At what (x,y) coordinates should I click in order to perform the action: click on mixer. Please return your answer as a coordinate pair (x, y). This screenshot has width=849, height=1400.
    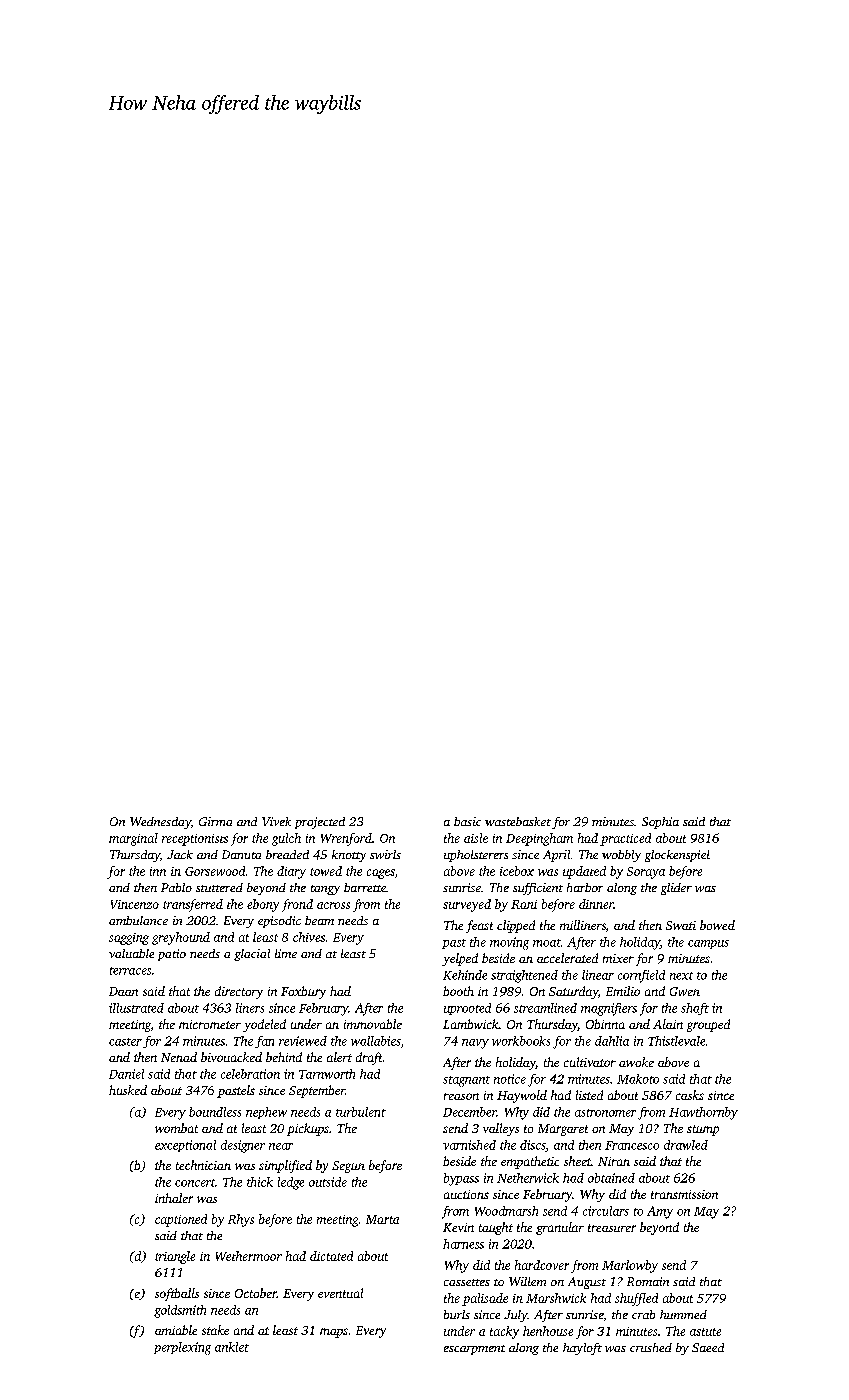
    Looking at the image, I should click on (618, 958).
